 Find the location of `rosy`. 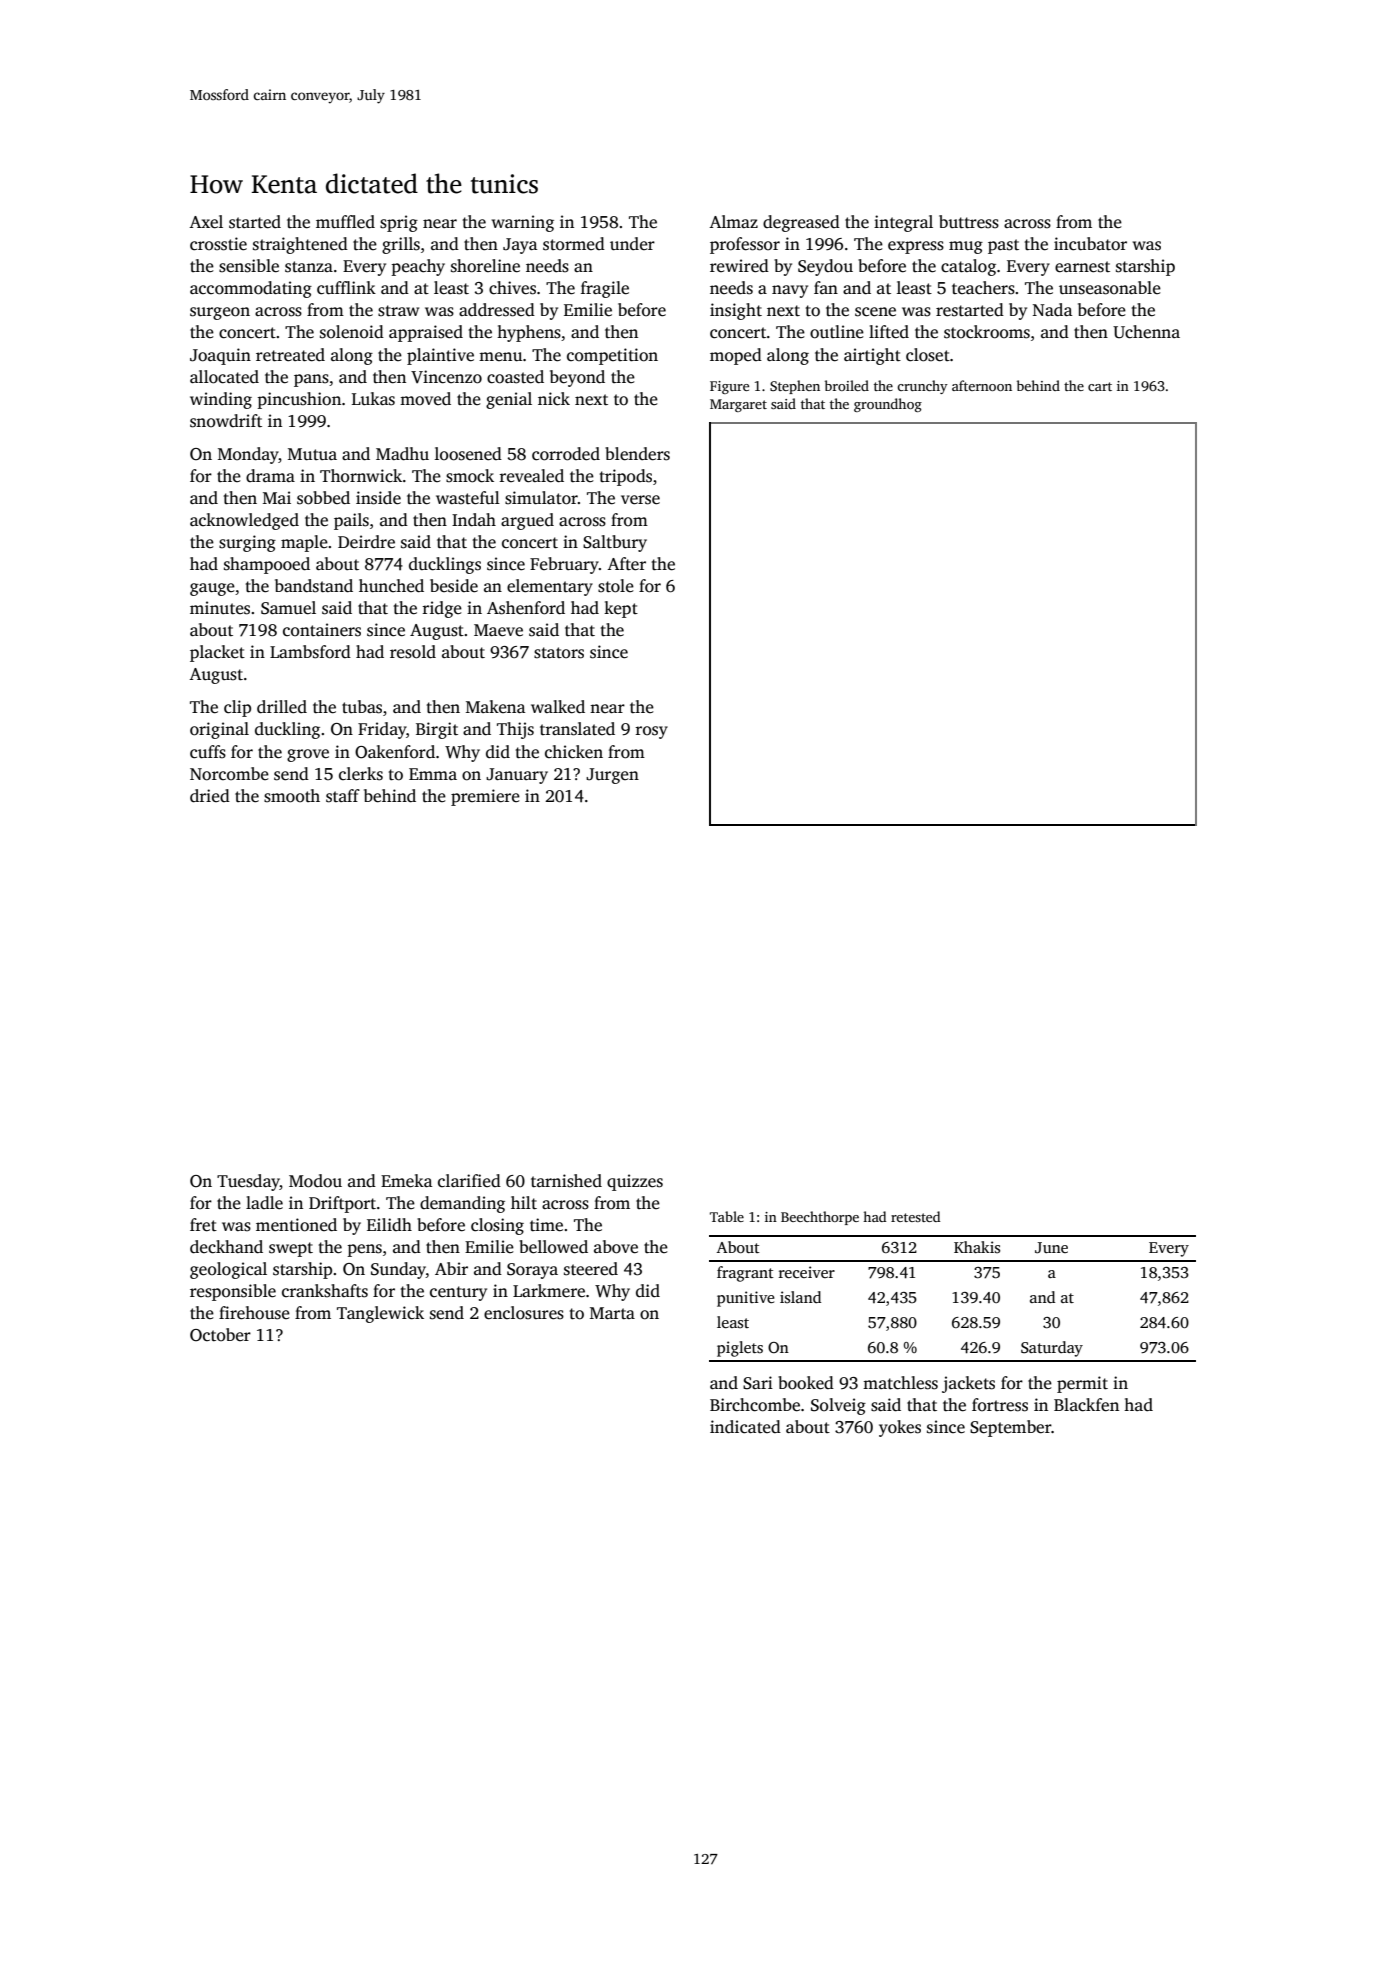

rosy is located at coordinates (651, 732).
